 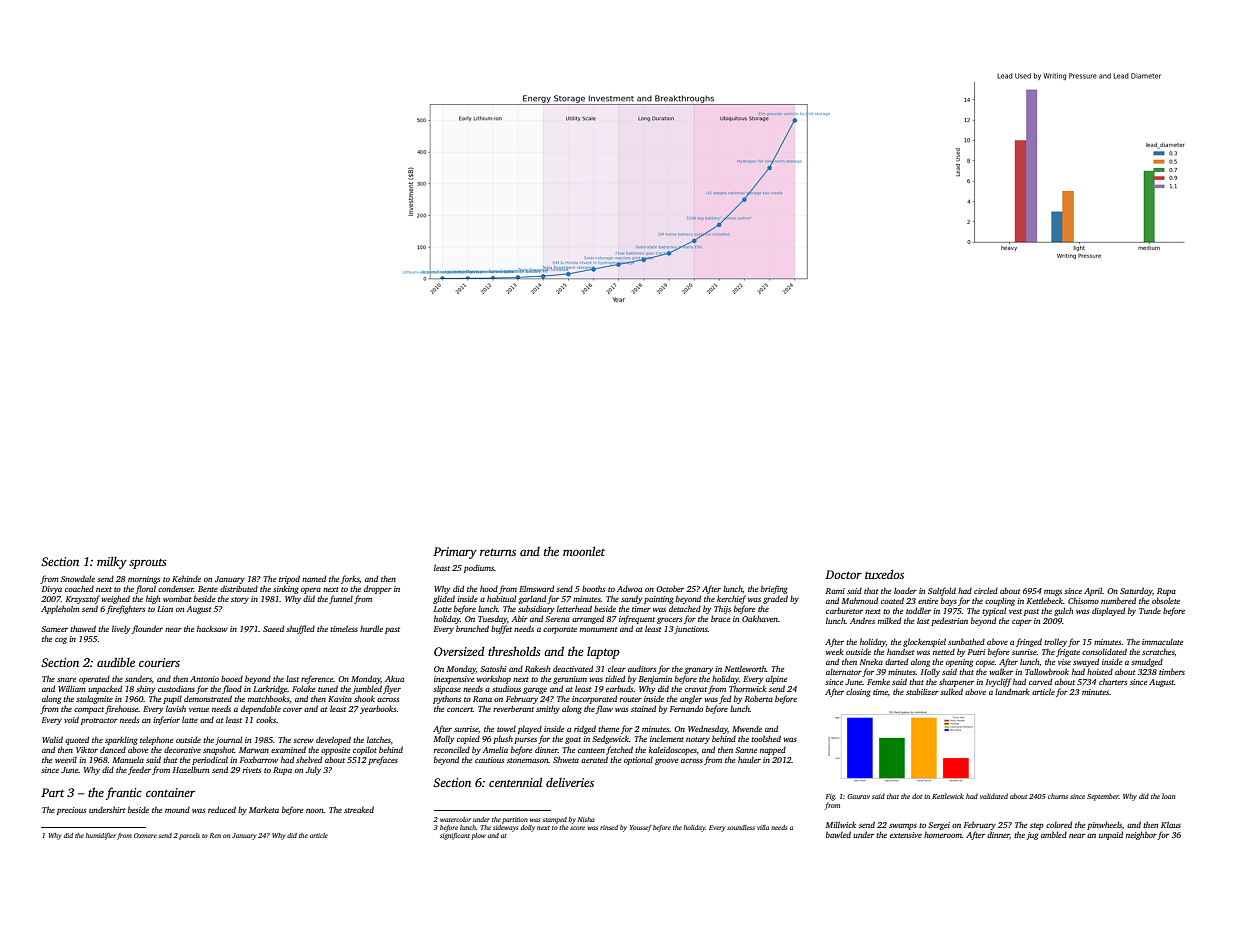 I want to click on thresholds, so click(x=514, y=651).
